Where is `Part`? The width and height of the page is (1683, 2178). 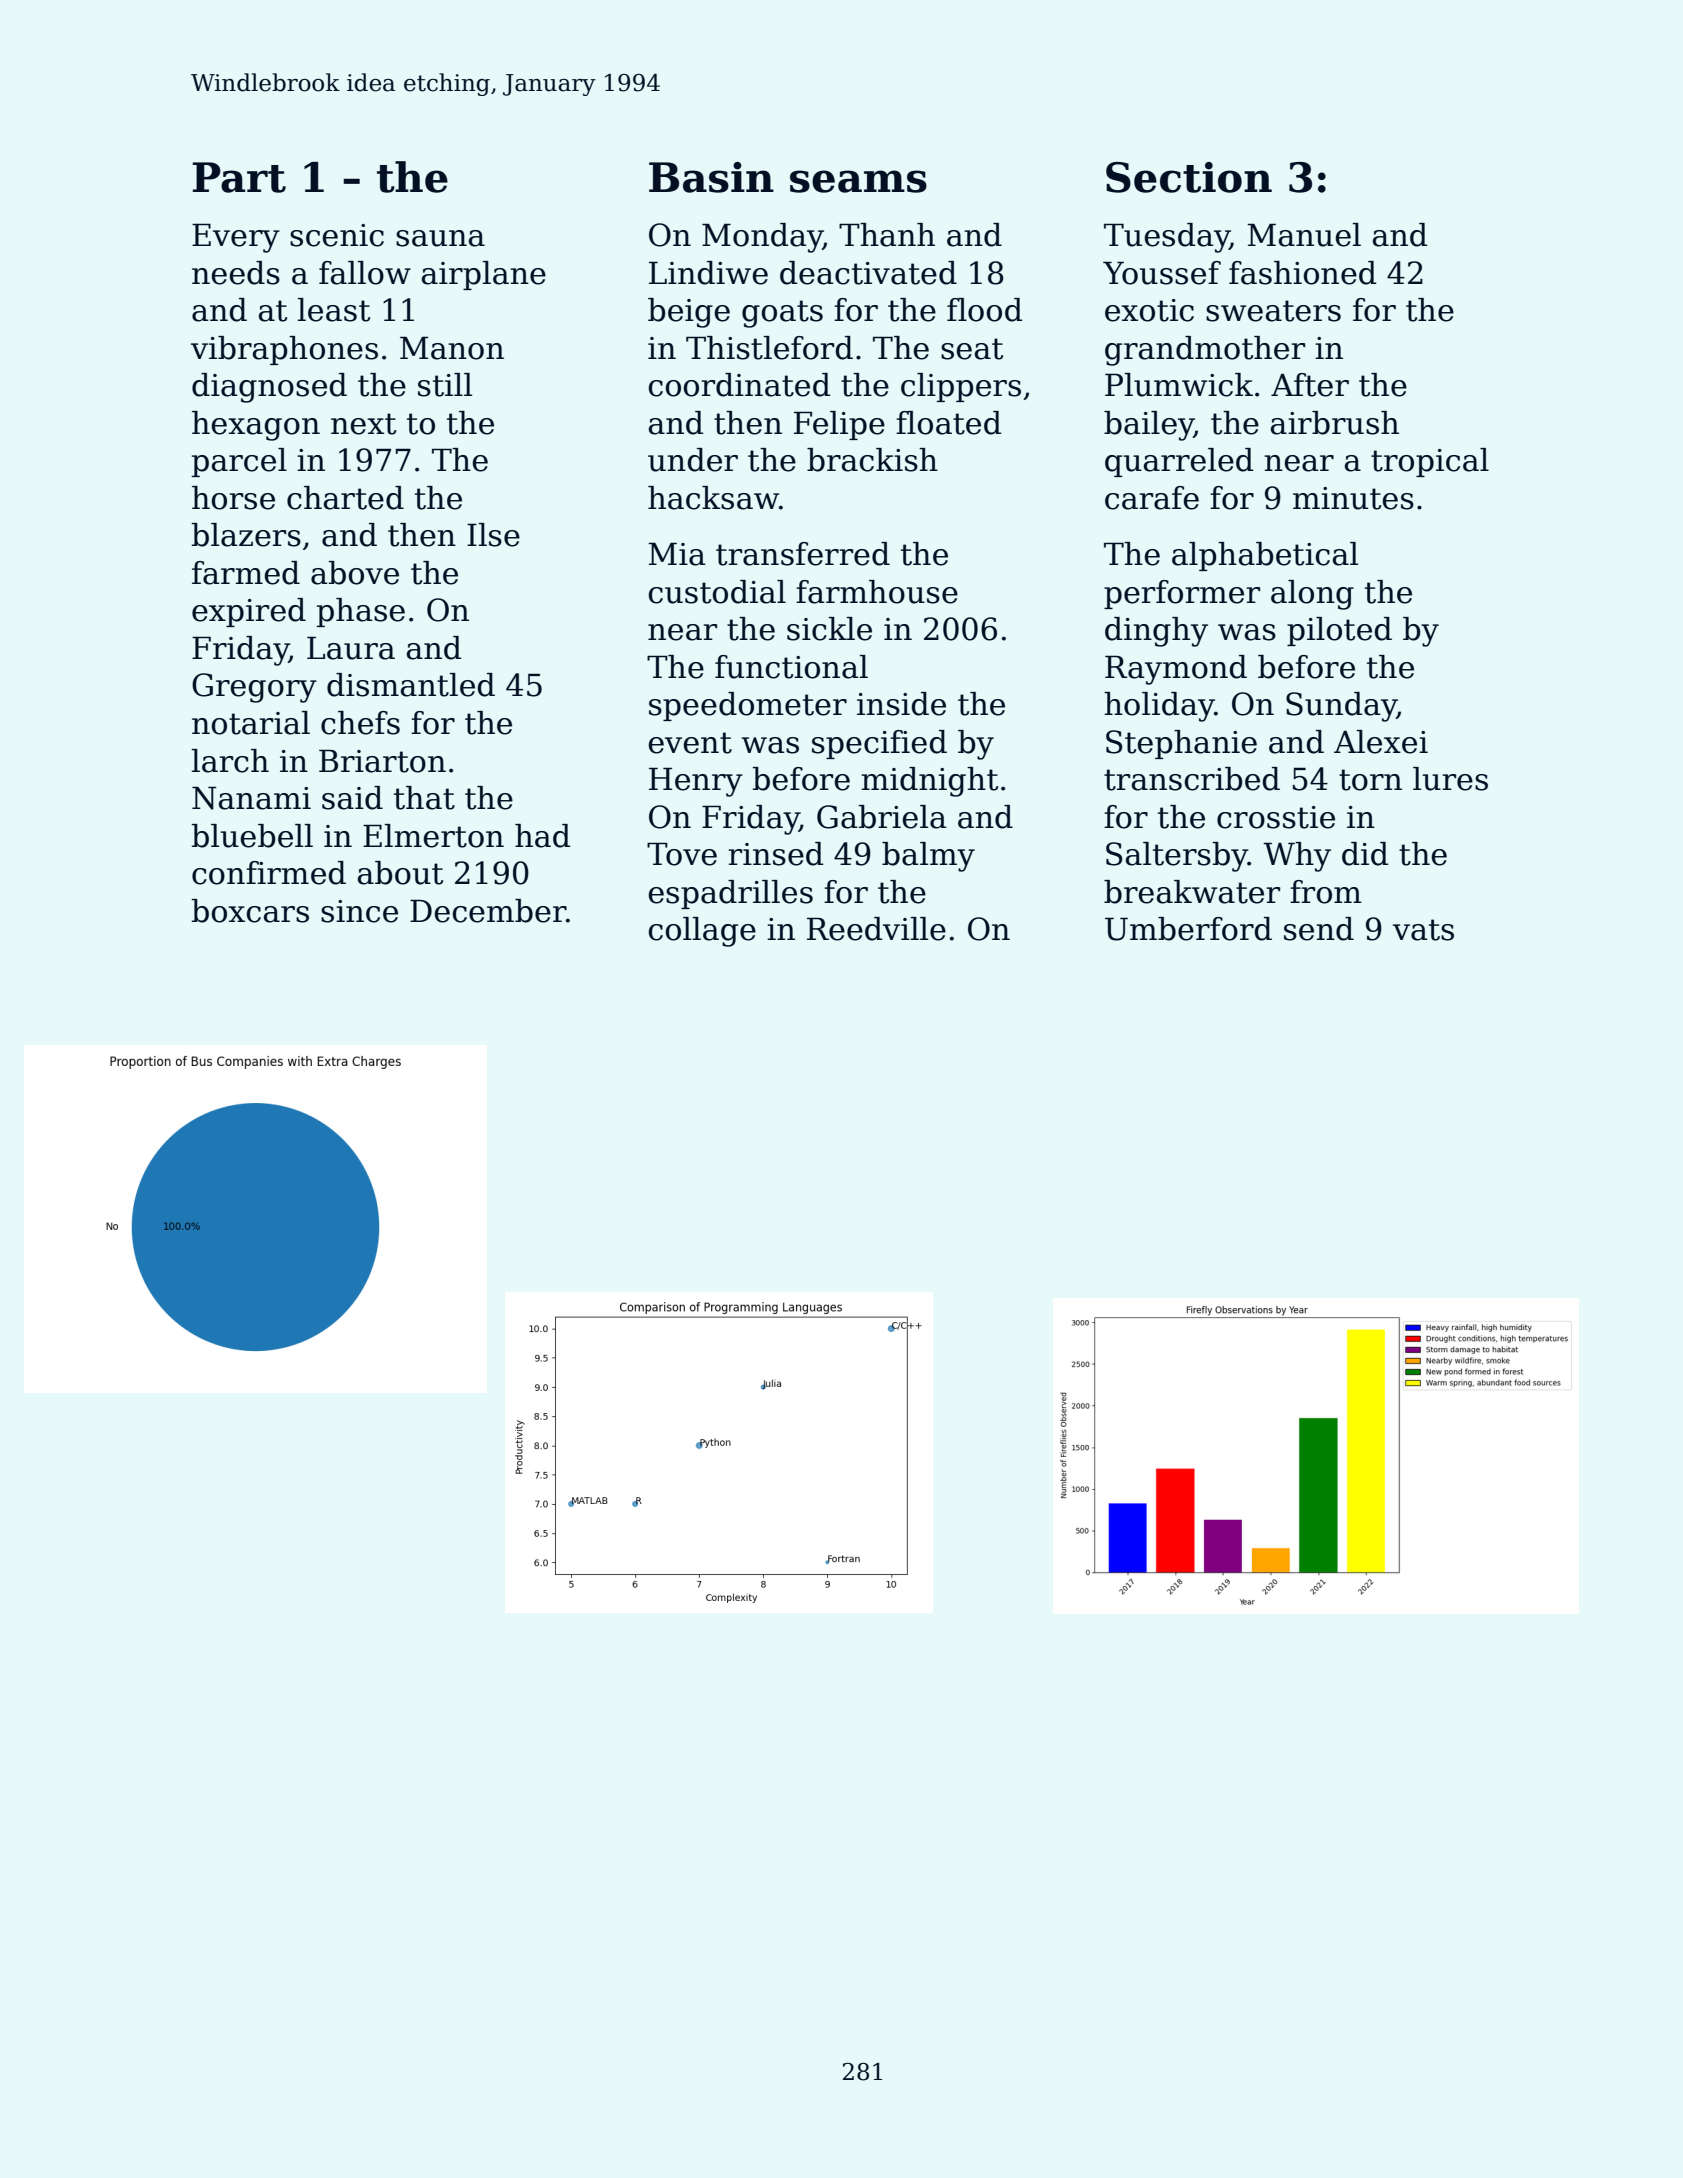 Part is located at coordinates (239, 177).
